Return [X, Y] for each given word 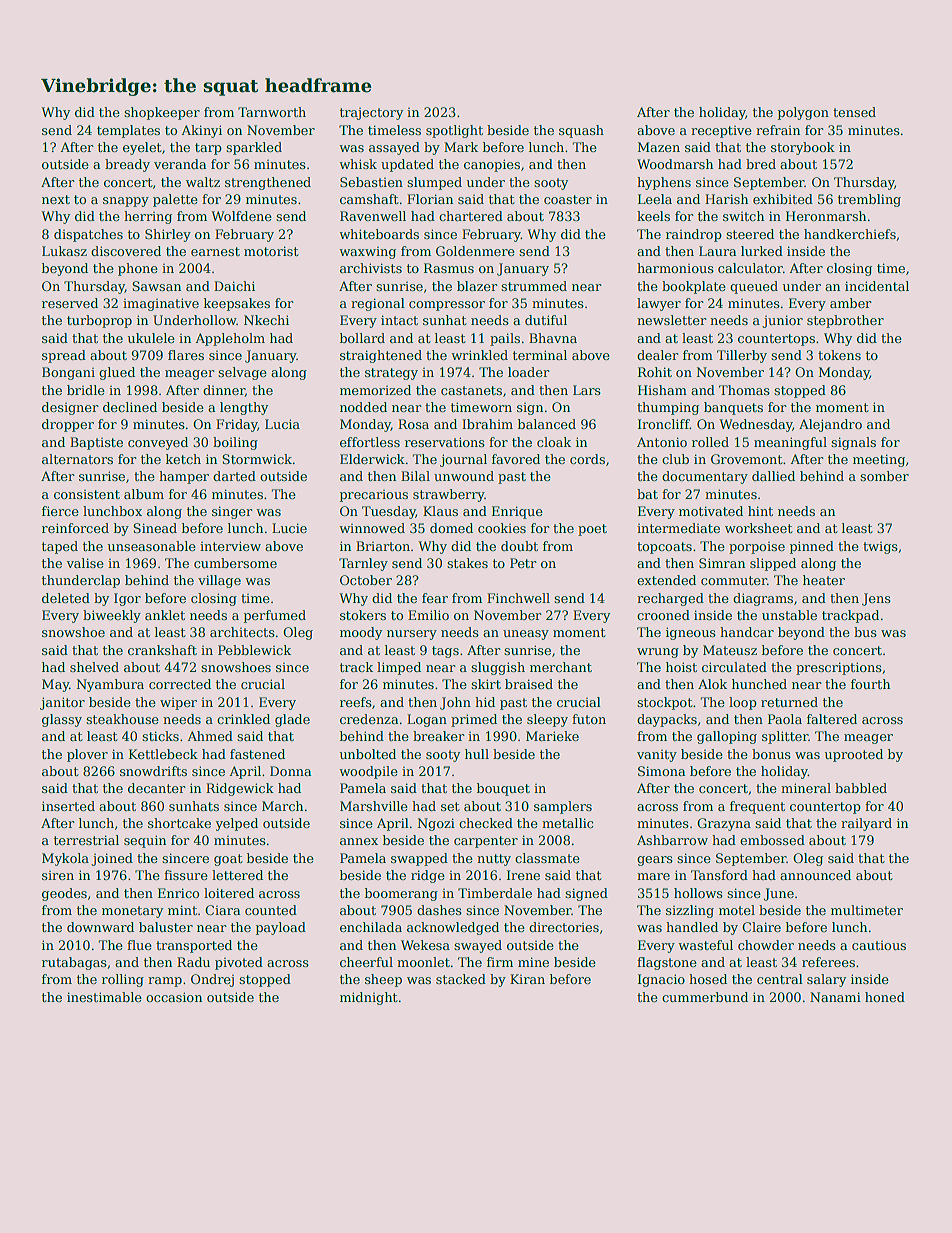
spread [64, 356]
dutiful [546, 320]
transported [194, 946]
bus [865, 632]
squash [581, 131]
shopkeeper [162, 113]
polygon [803, 113]
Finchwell [518, 598]
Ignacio [661, 980]
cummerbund [705, 997]
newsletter [672, 320]
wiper [178, 704]
